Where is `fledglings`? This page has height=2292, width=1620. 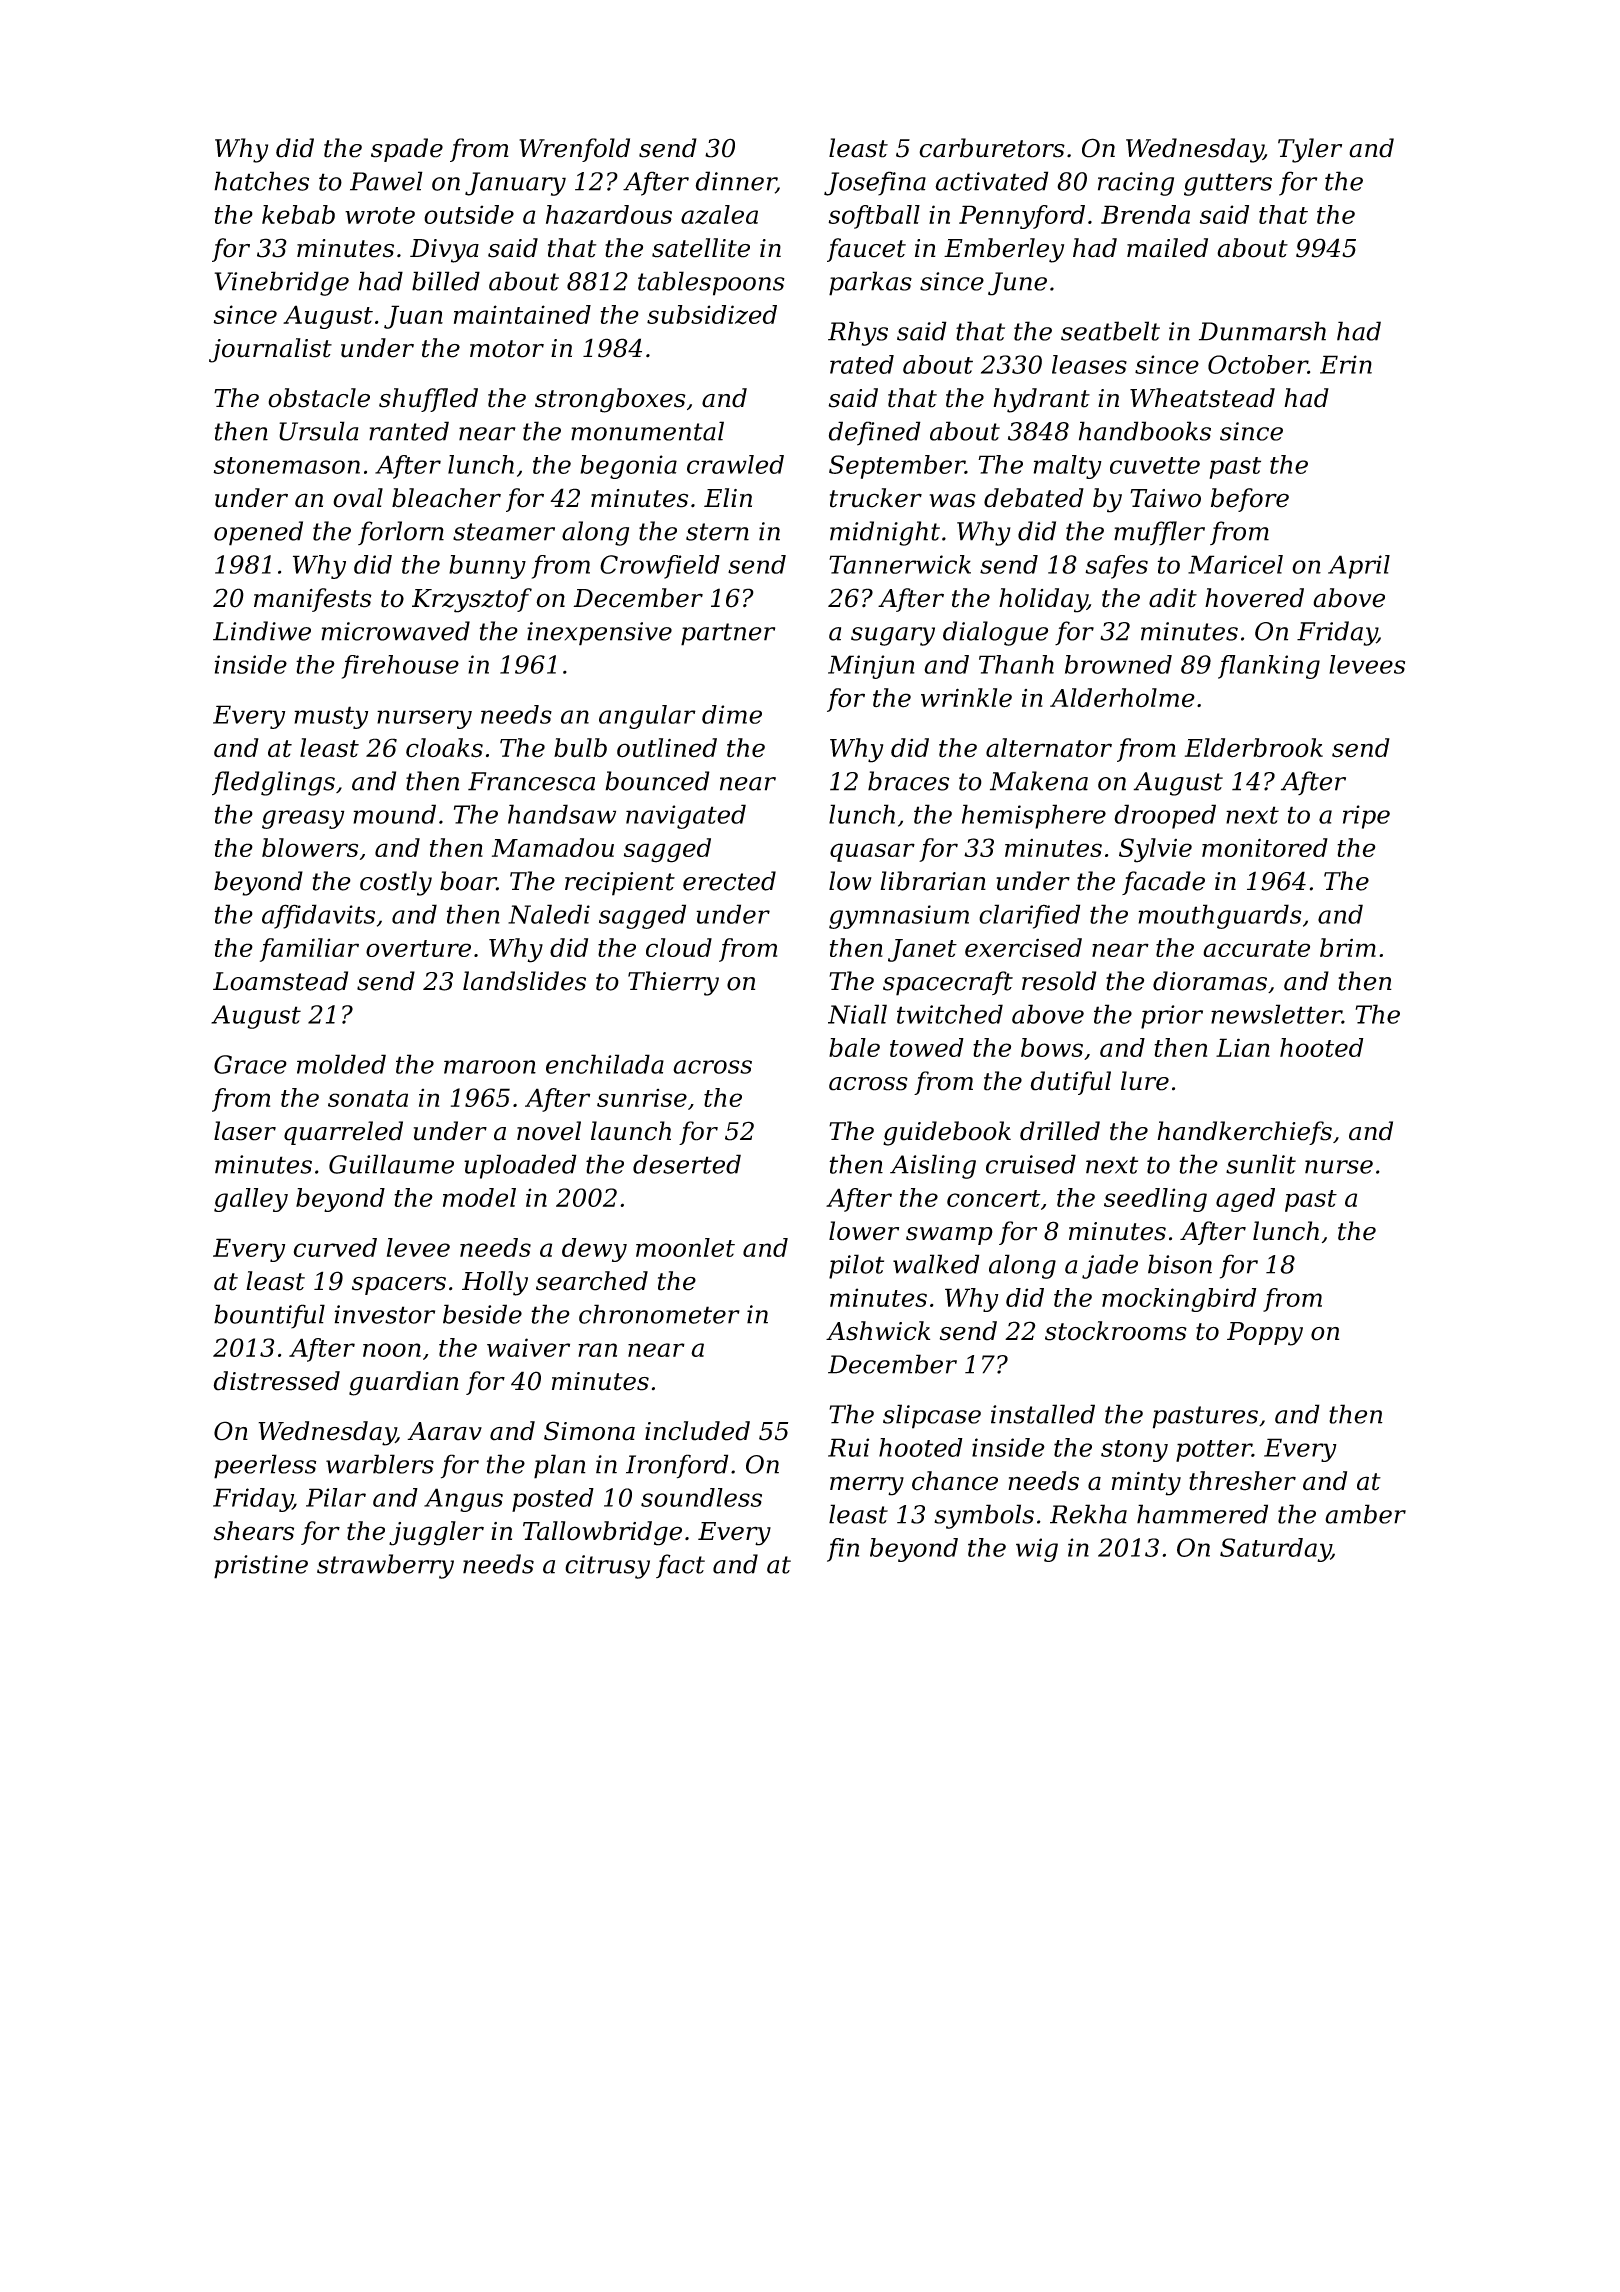 fledglings is located at coordinates (273, 783).
